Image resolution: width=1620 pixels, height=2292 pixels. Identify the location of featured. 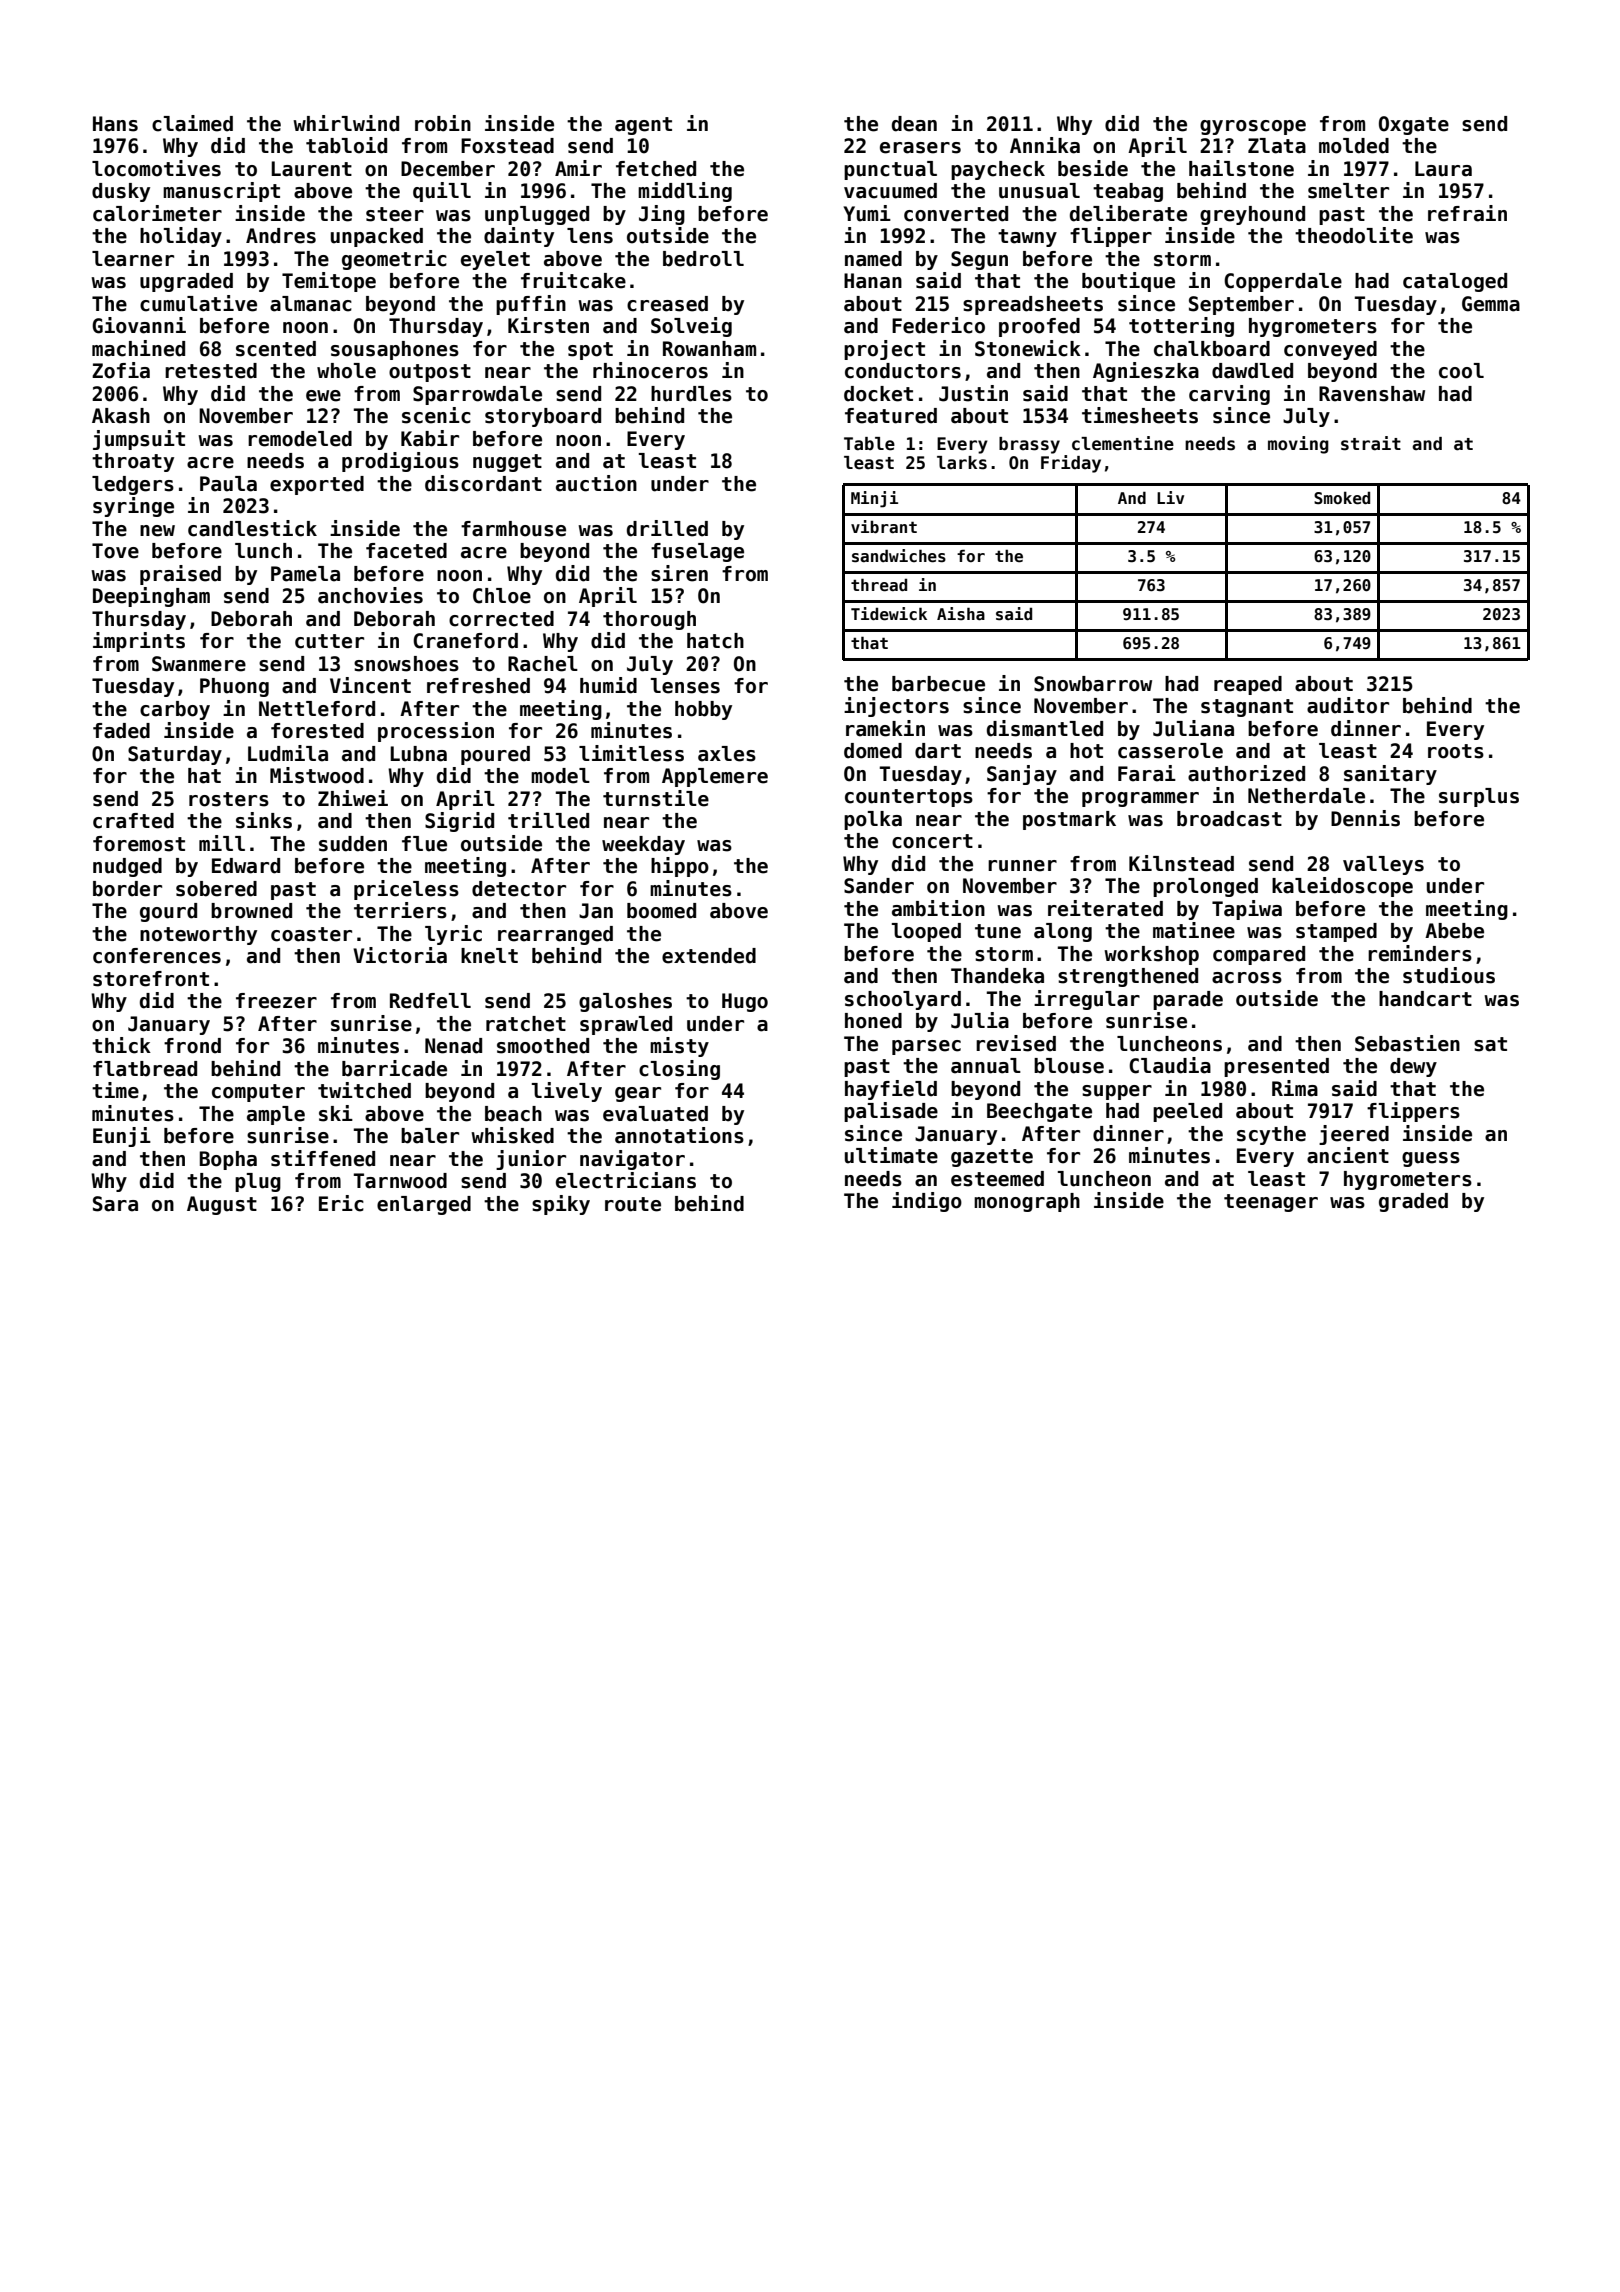
(891, 416).
